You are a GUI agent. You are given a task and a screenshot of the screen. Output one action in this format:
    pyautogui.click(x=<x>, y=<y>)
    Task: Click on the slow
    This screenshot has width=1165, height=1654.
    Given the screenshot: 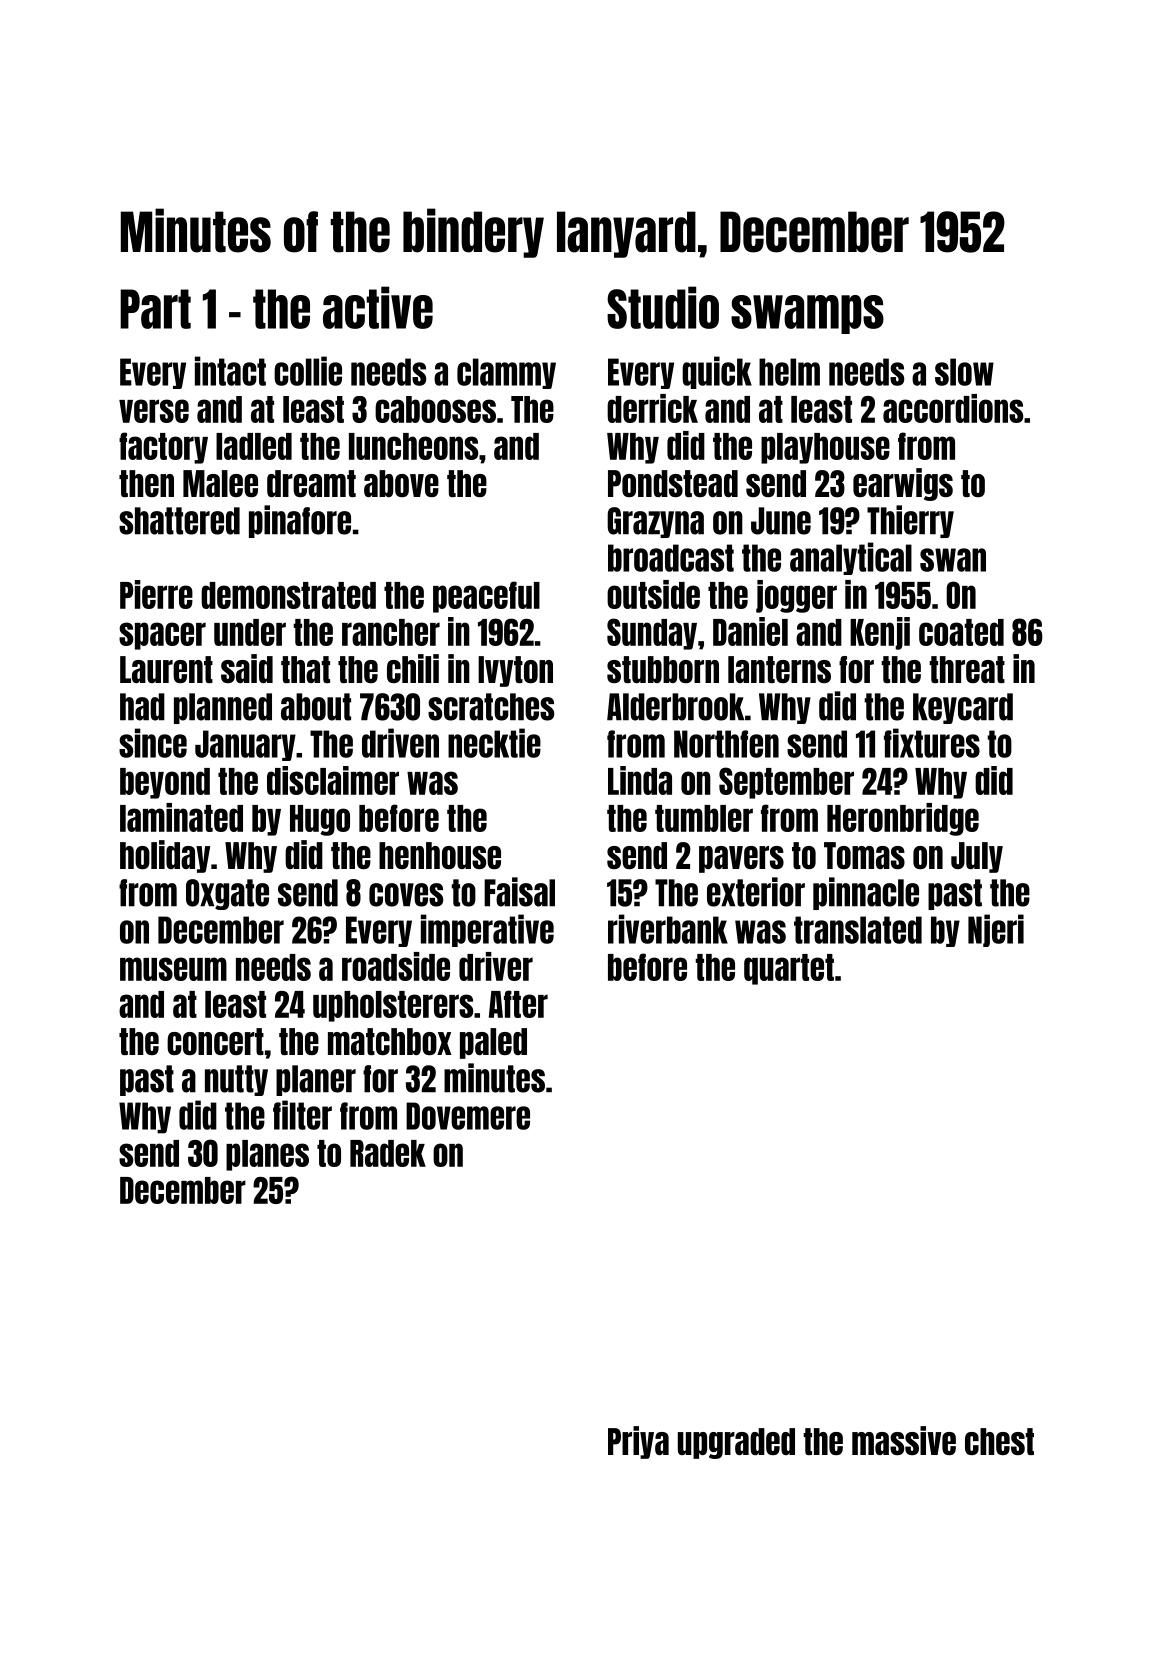 What is the action you would take?
    pyautogui.click(x=964, y=372)
